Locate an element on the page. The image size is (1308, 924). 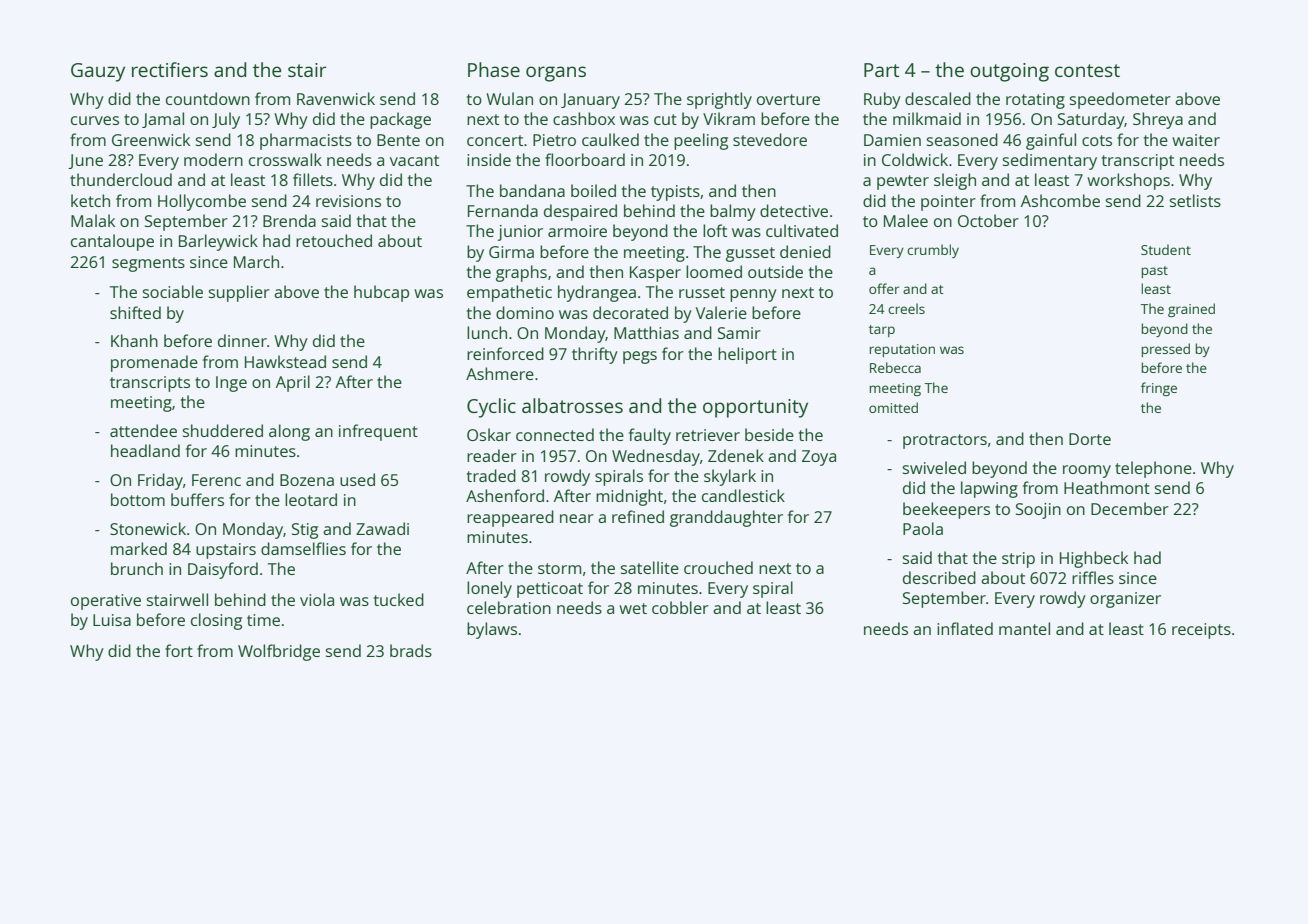
Part is located at coordinates (881, 70).
